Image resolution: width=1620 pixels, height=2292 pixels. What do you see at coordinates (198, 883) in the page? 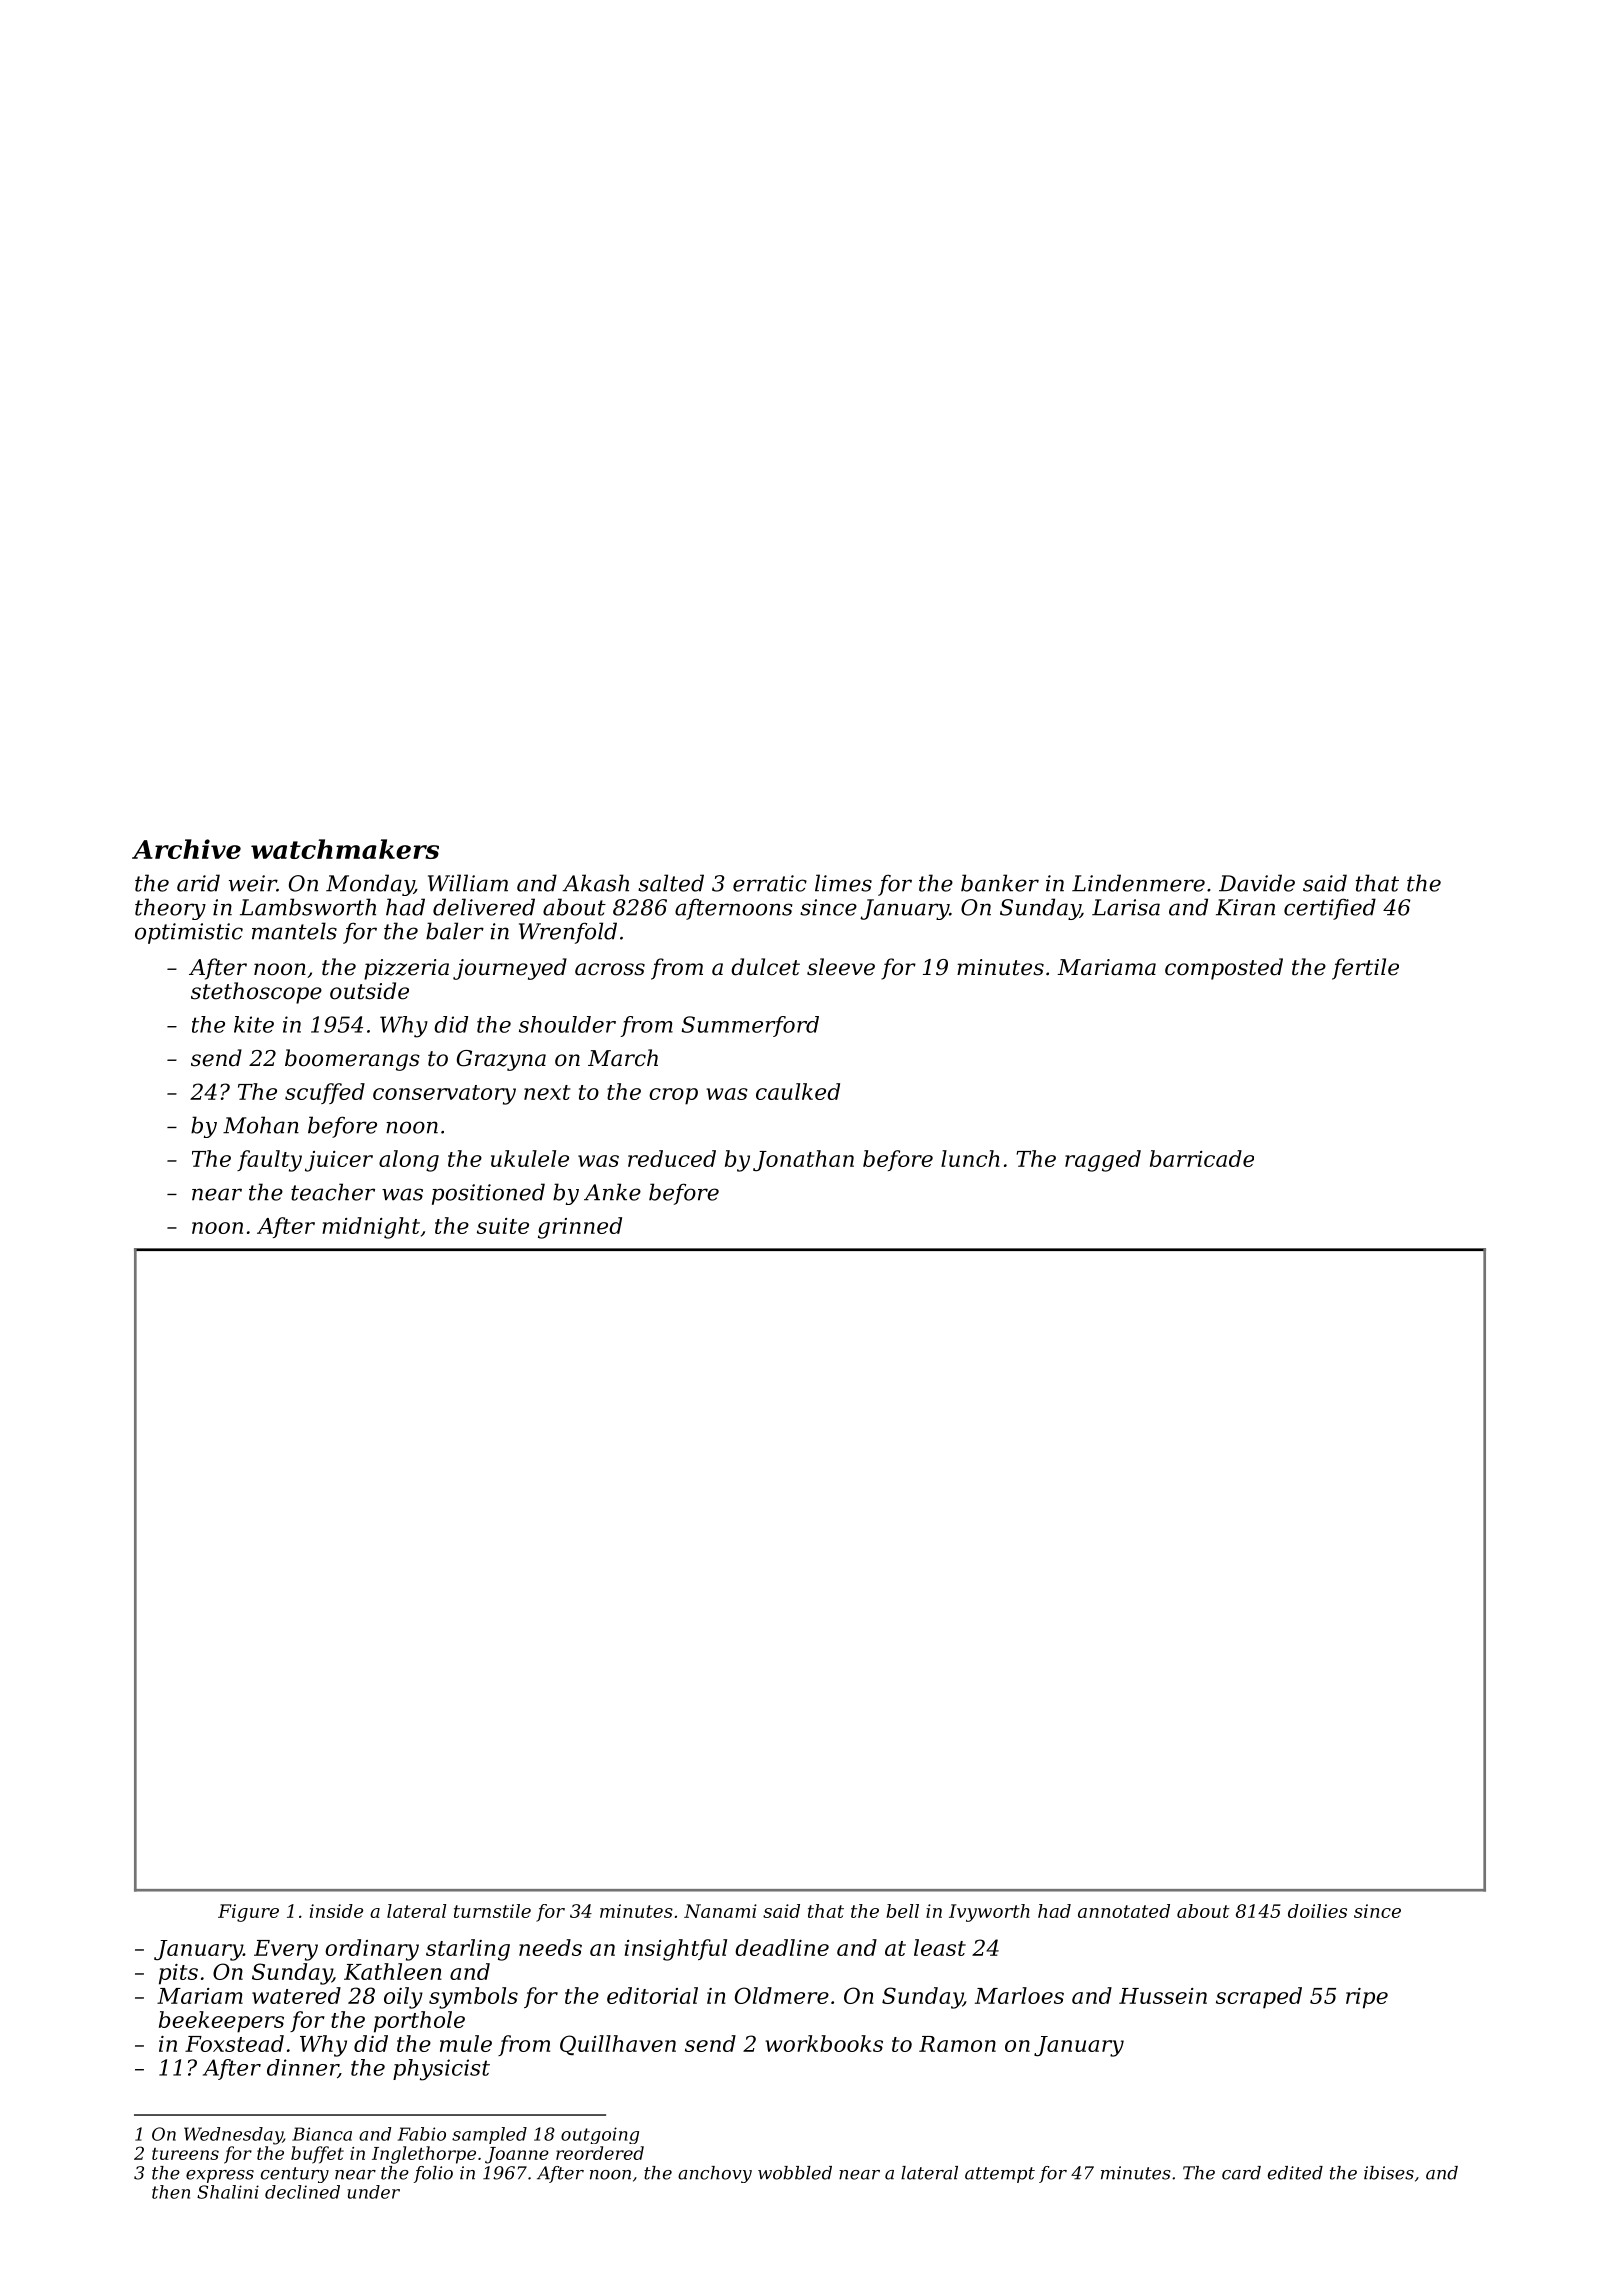
I see `arid` at bounding box center [198, 883].
